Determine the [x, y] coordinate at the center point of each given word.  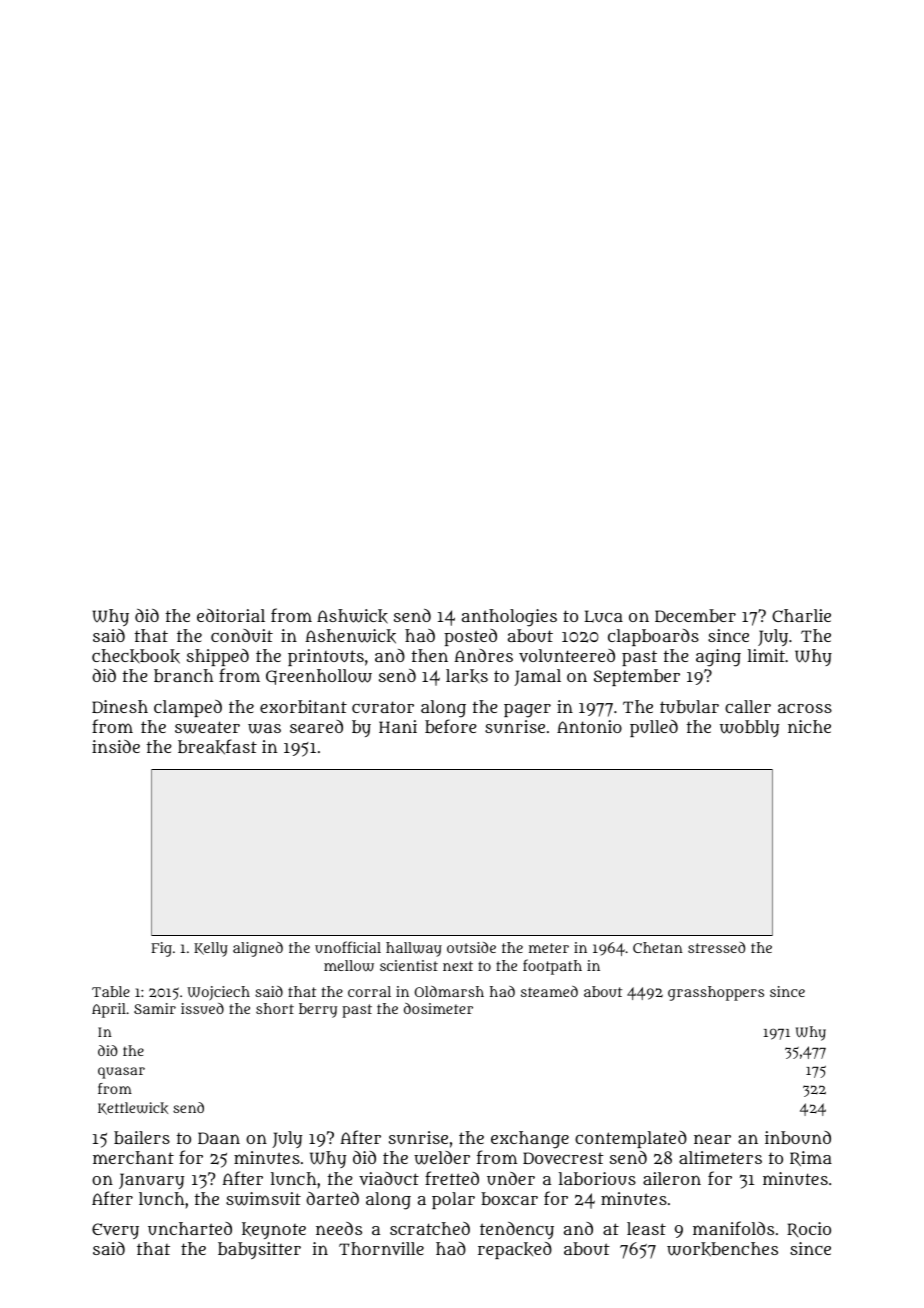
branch [183, 675]
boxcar [509, 1198]
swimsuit [263, 1199]
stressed [716, 947]
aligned [258, 949]
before [450, 726]
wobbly [749, 728]
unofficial [348, 947]
